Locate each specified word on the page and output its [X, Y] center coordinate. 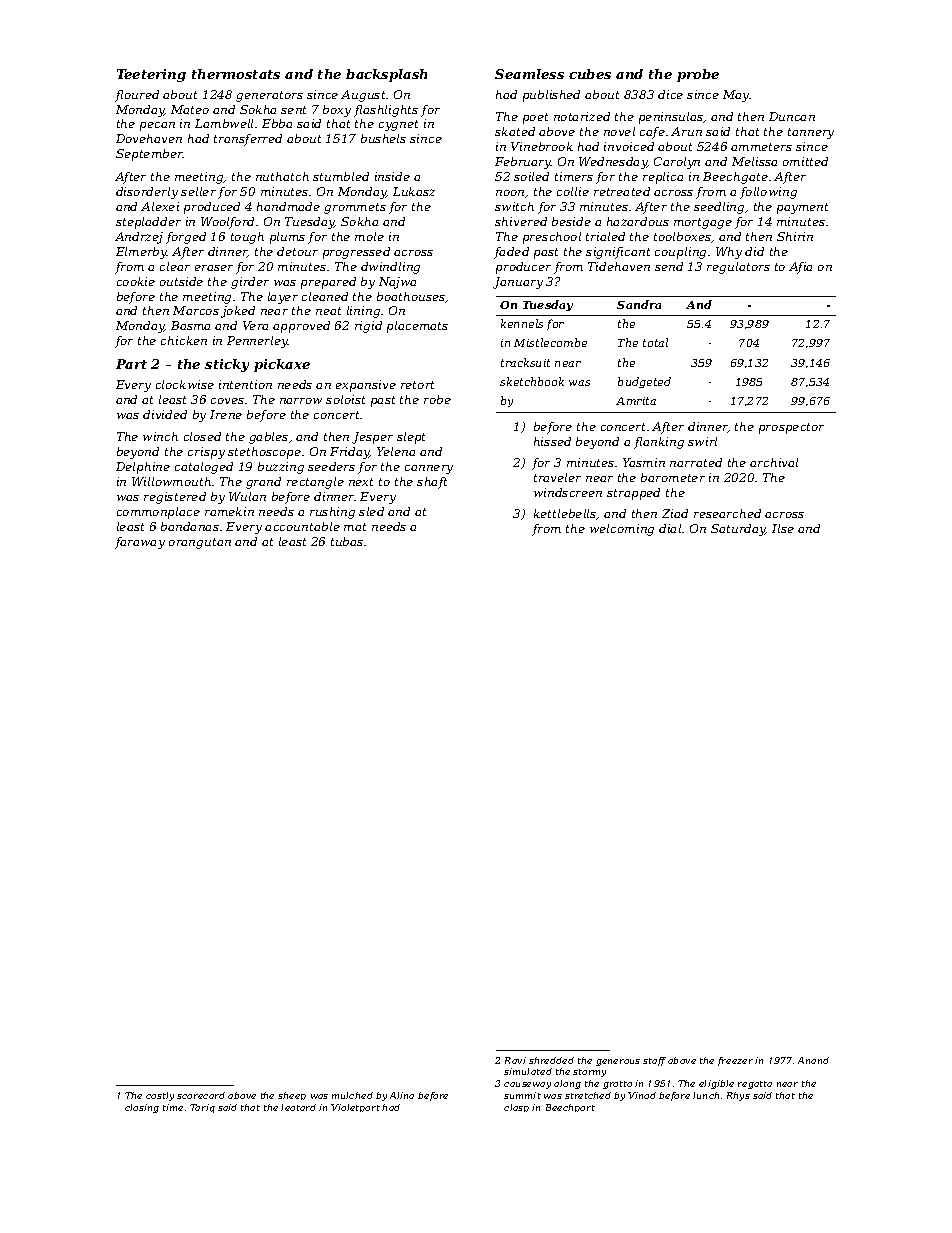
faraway [140, 543]
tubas [347, 541]
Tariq [202, 1108]
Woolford [227, 223]
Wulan [247, 496]
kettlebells [565, 514]
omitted [805, 161]
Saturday [738, 530]
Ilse [783, 528]
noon [510, 193]
